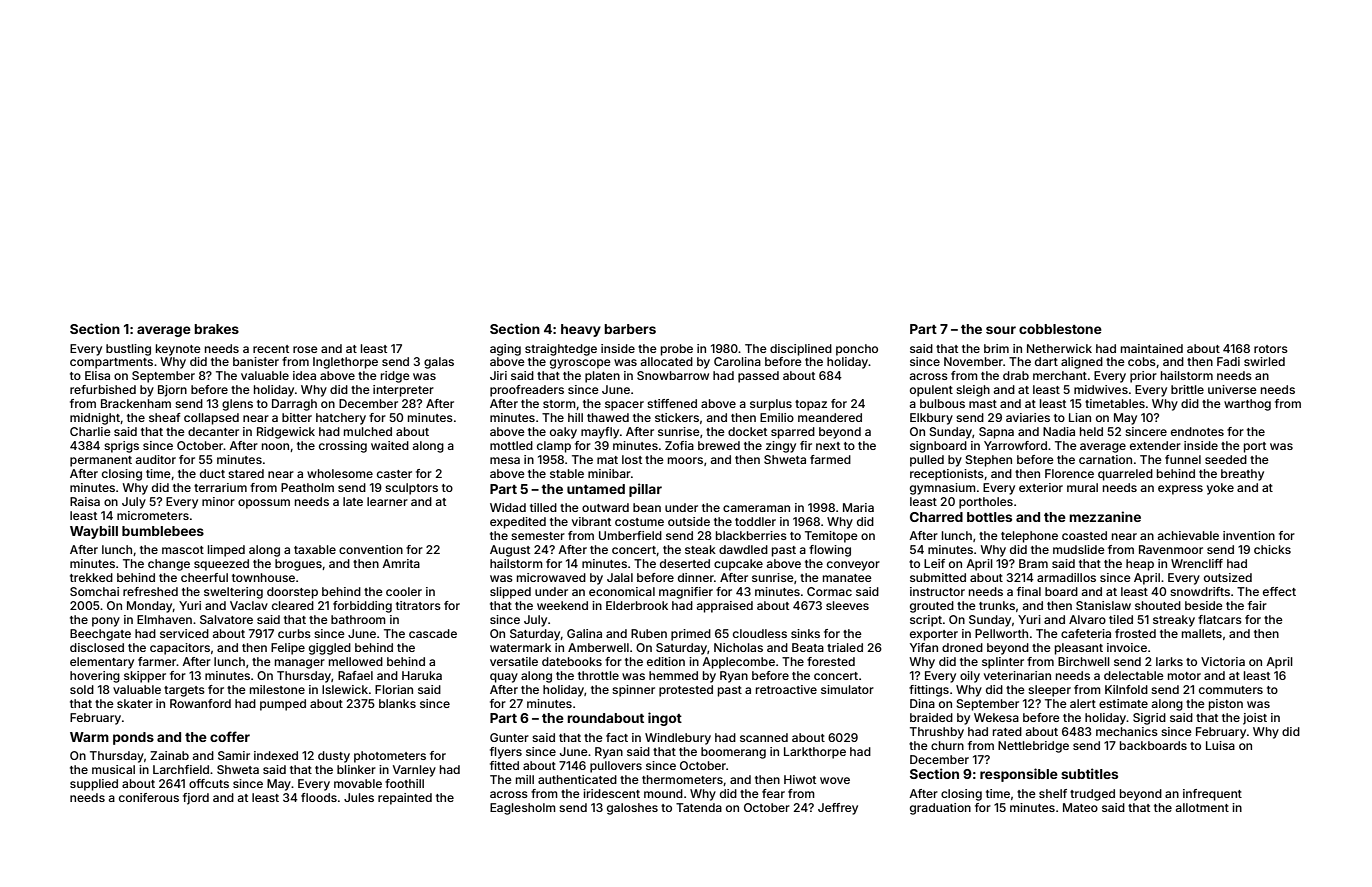 Image resolution: width=1372 pixels, height=887 pixels. I want to click on idea, so click(304, 375).
